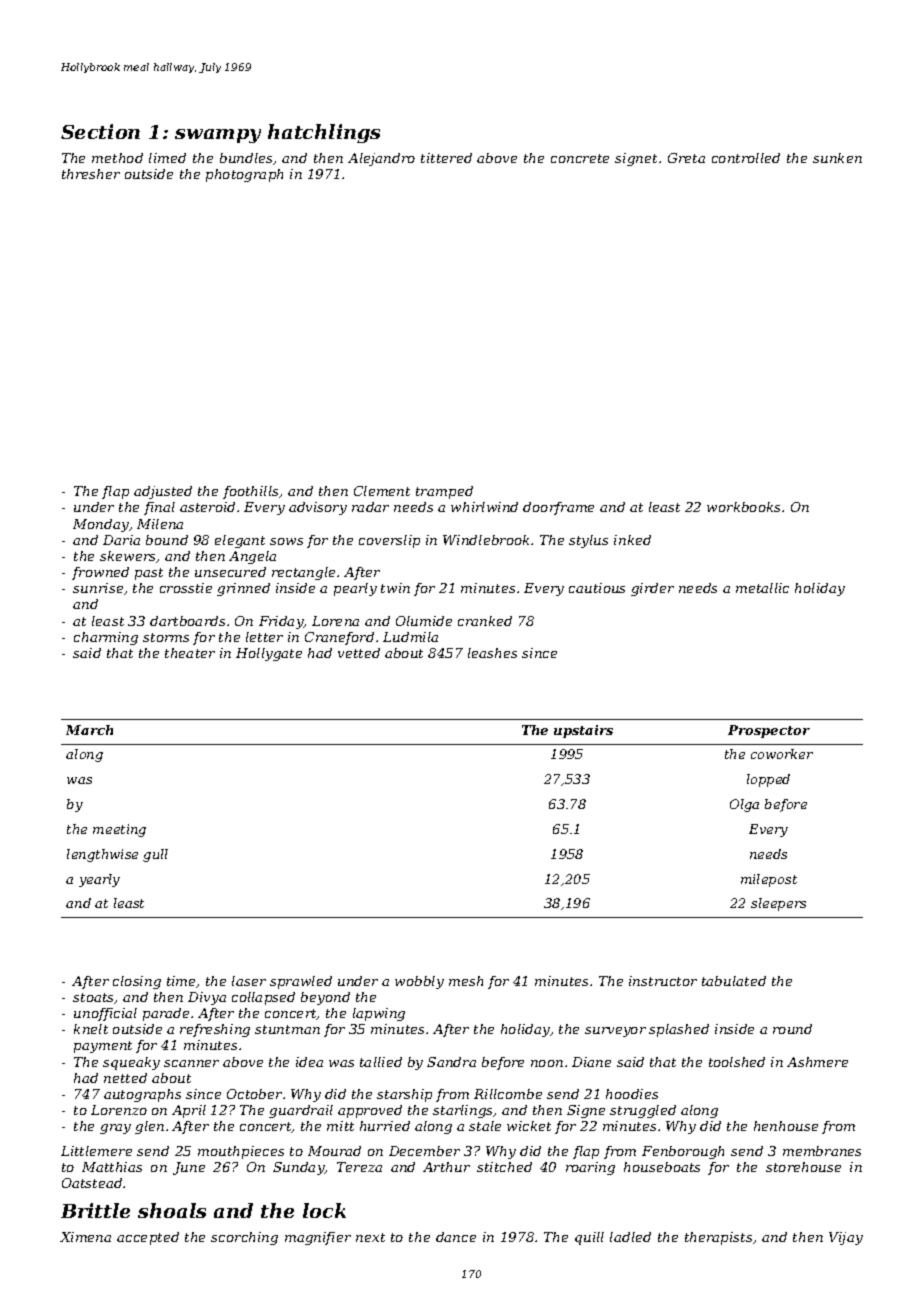 The width and height of the screenshot is (924, 1308). Describe the element at coordinates (218, 136) in the screenshot. I see `swampy` at that location.
